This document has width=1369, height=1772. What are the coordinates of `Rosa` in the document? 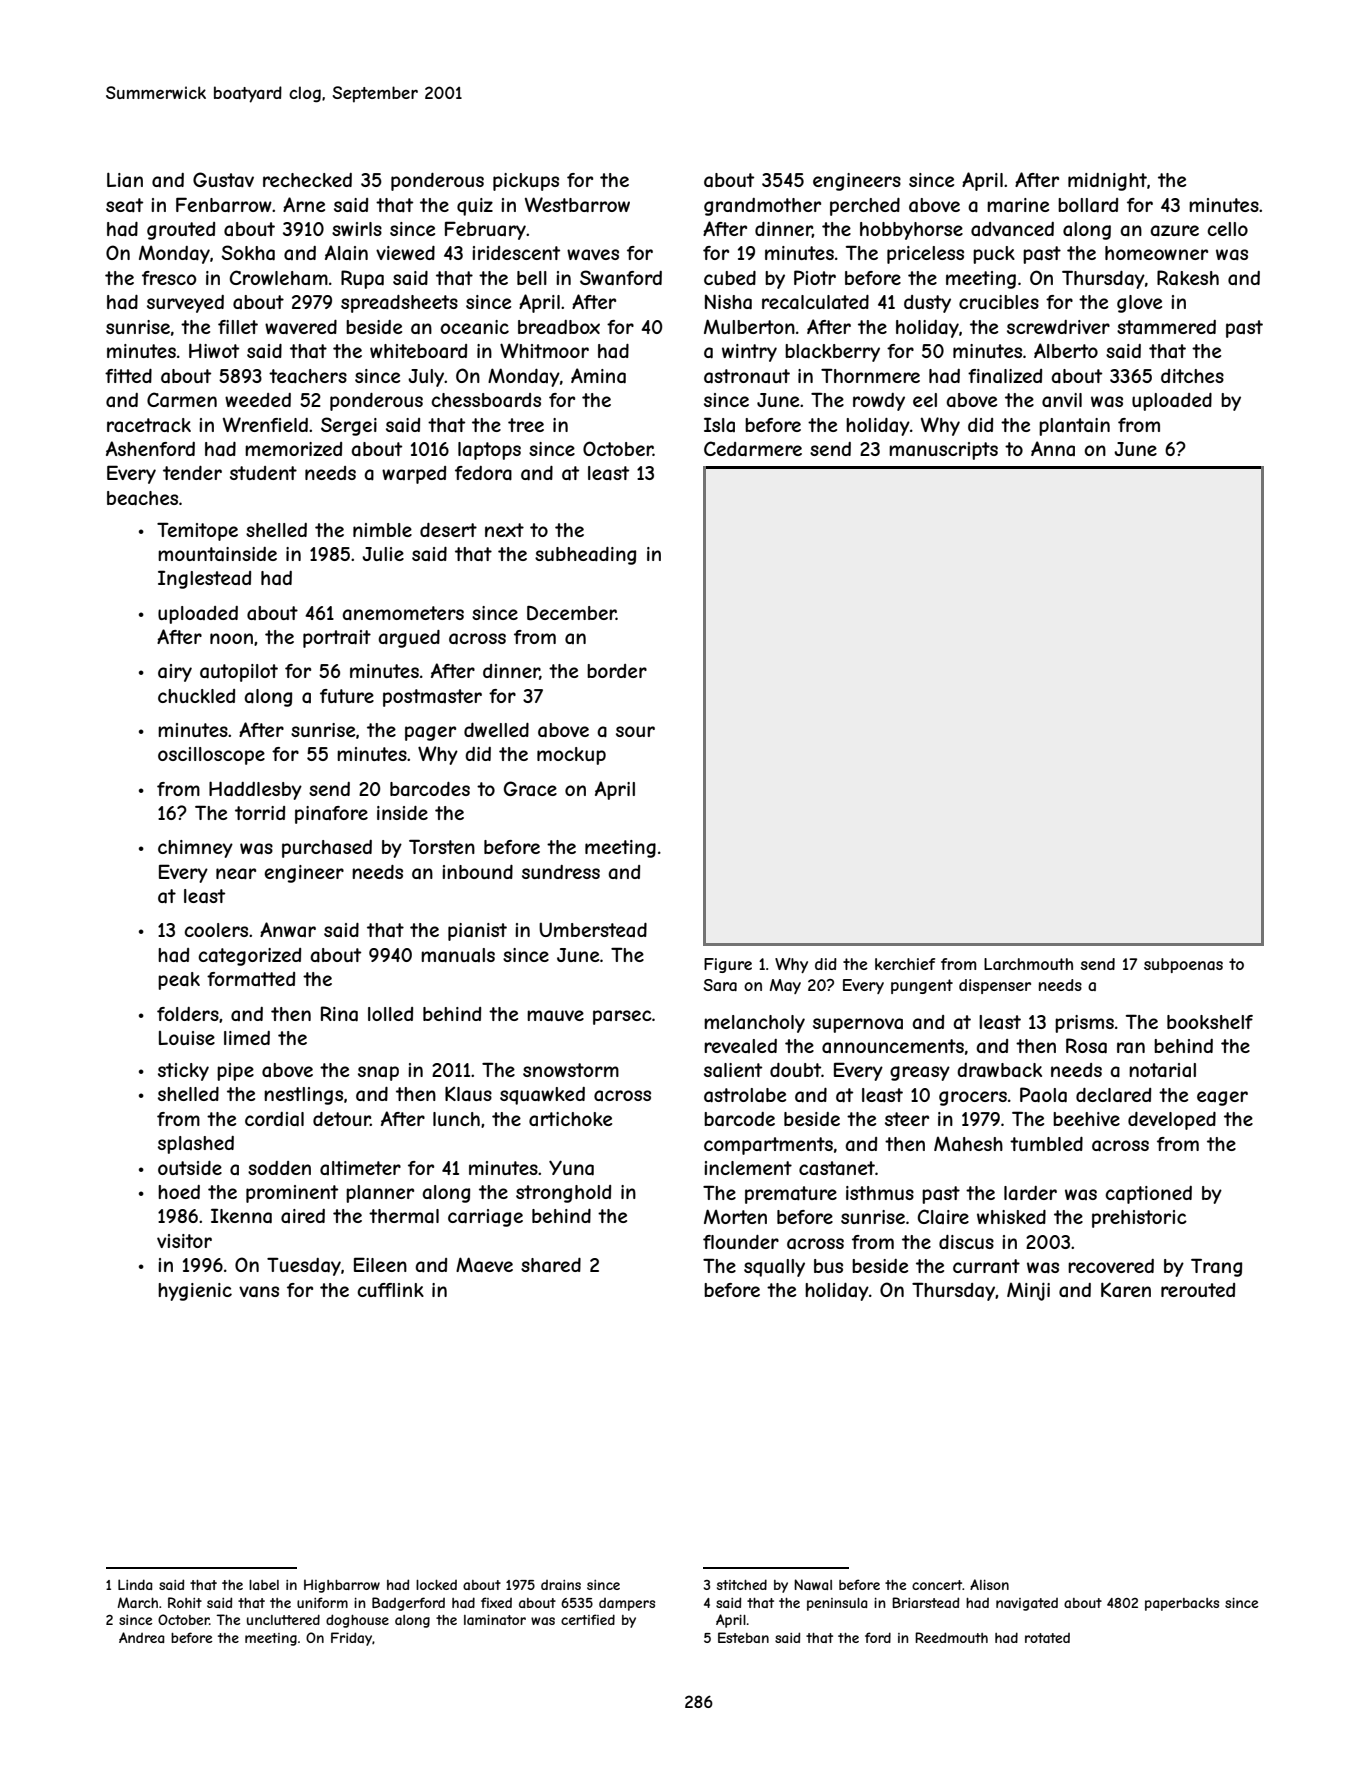 It's located at (1086, 1046).
